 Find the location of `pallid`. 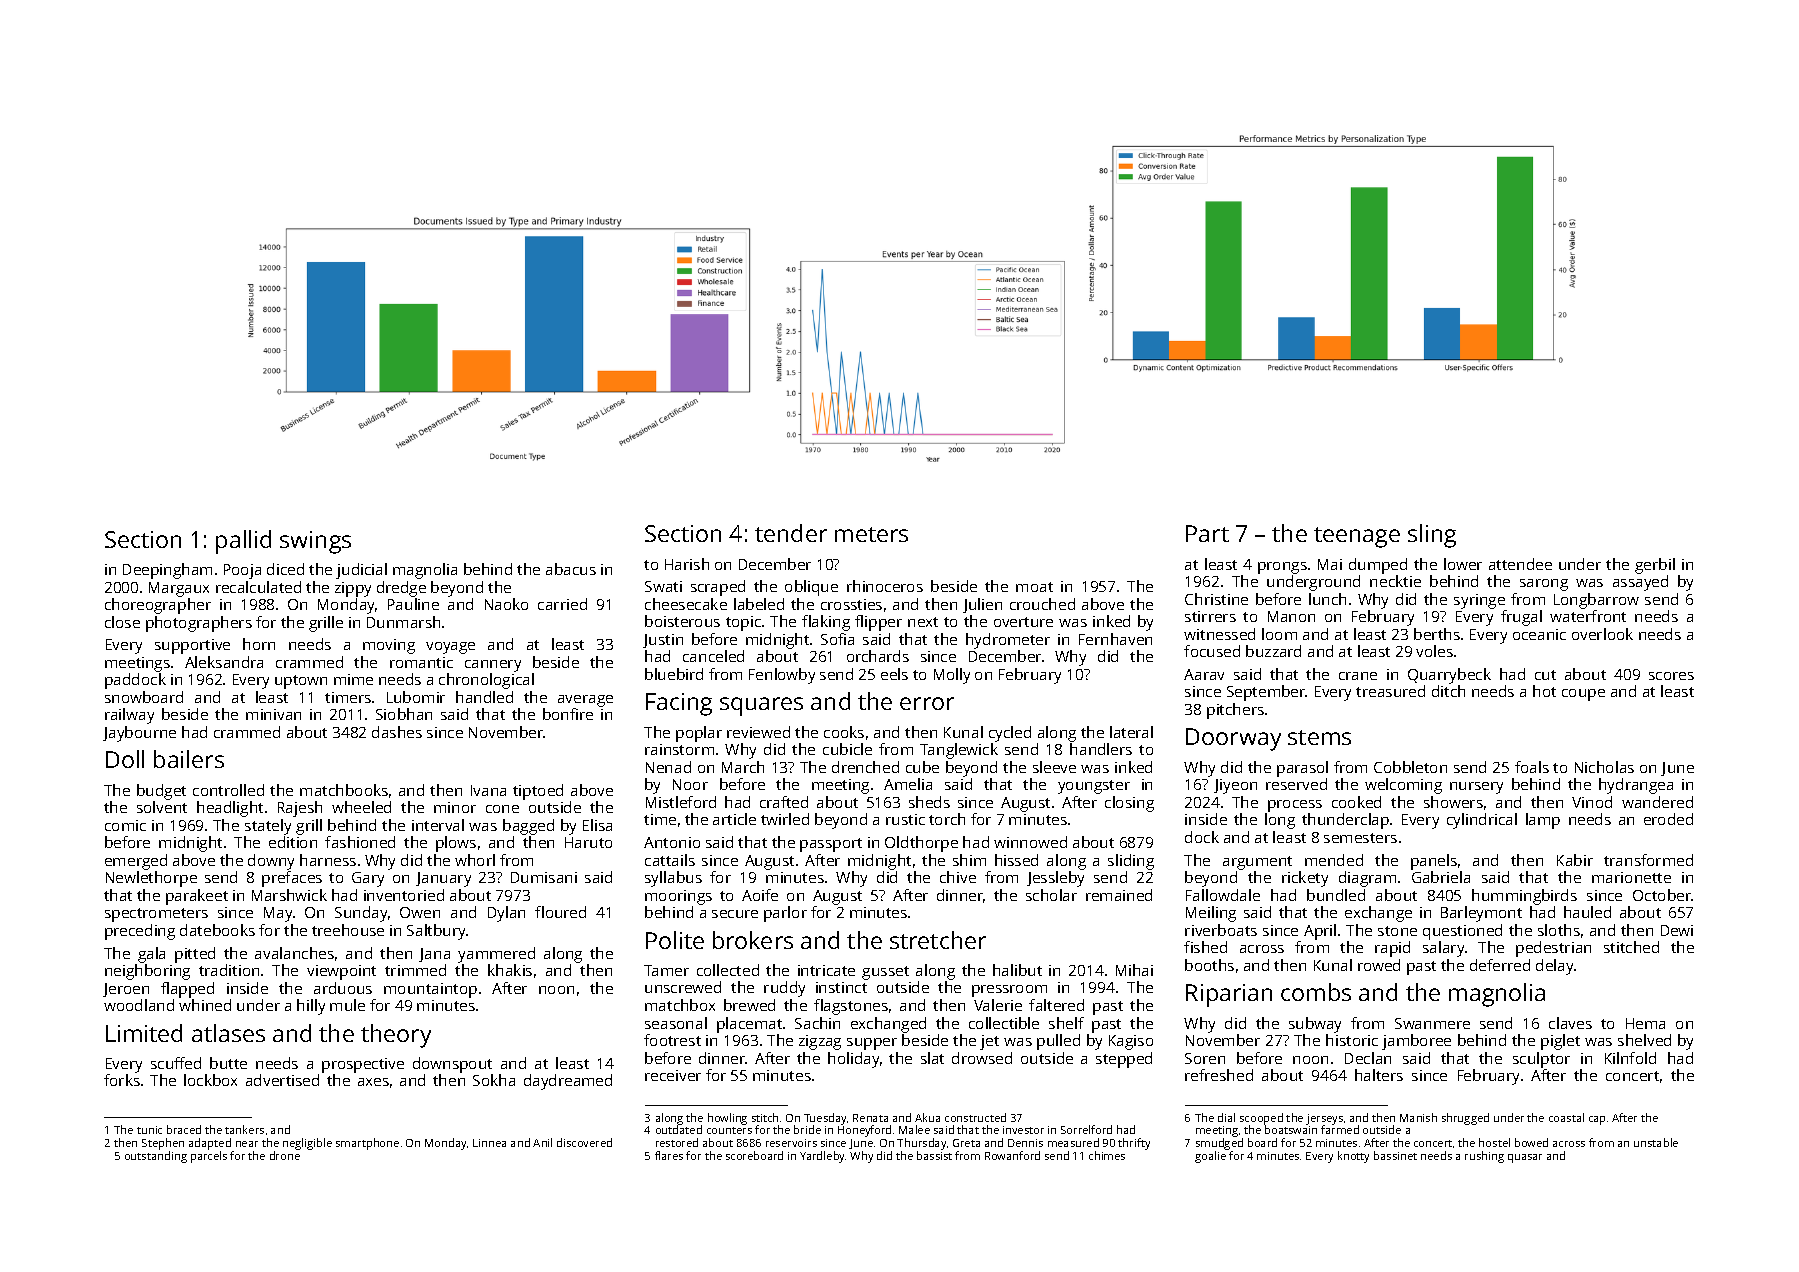

pallid is located at coordinates (243, 542).
